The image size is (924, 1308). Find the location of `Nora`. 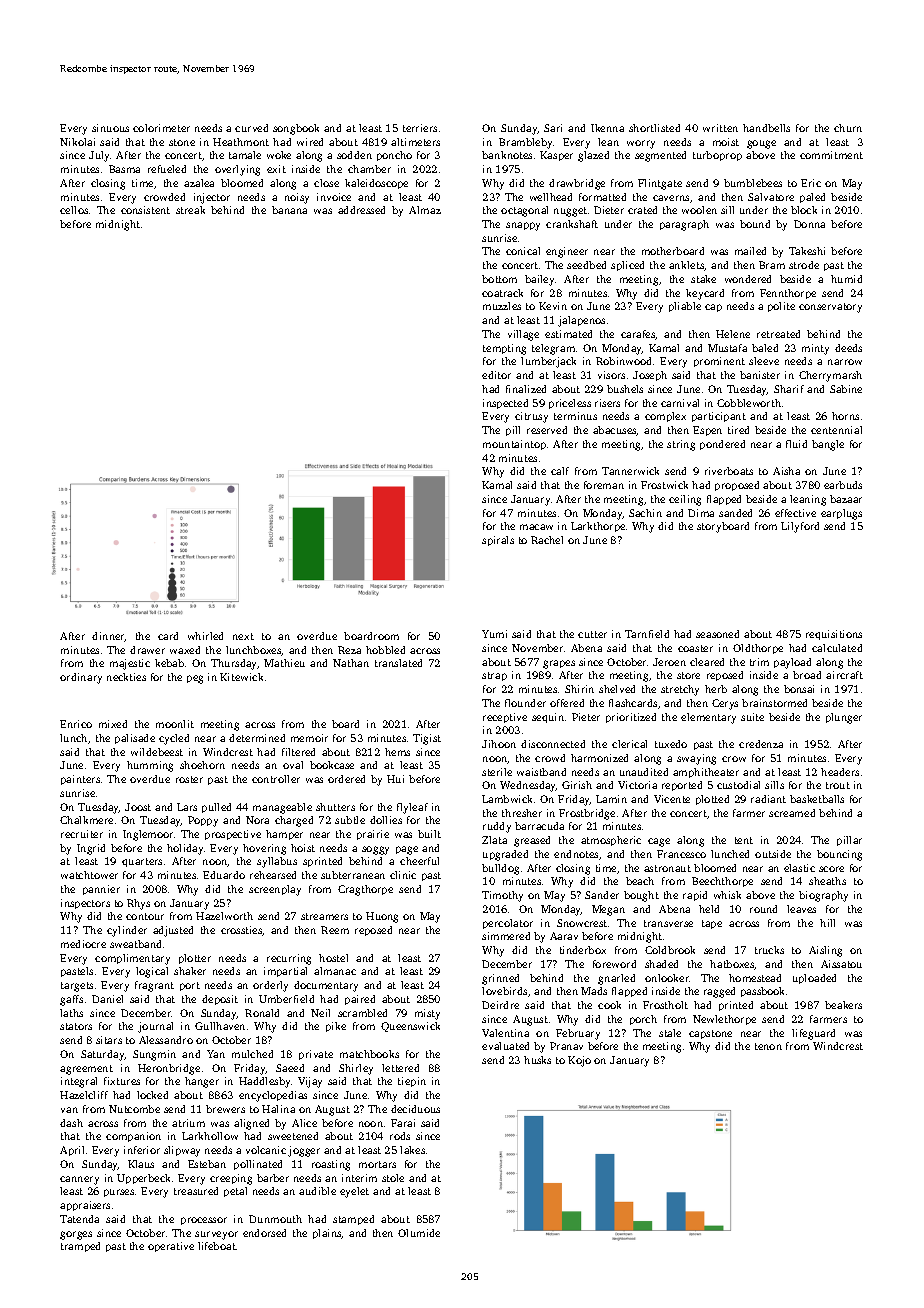

Nora is located at coordinates (257, 820).
